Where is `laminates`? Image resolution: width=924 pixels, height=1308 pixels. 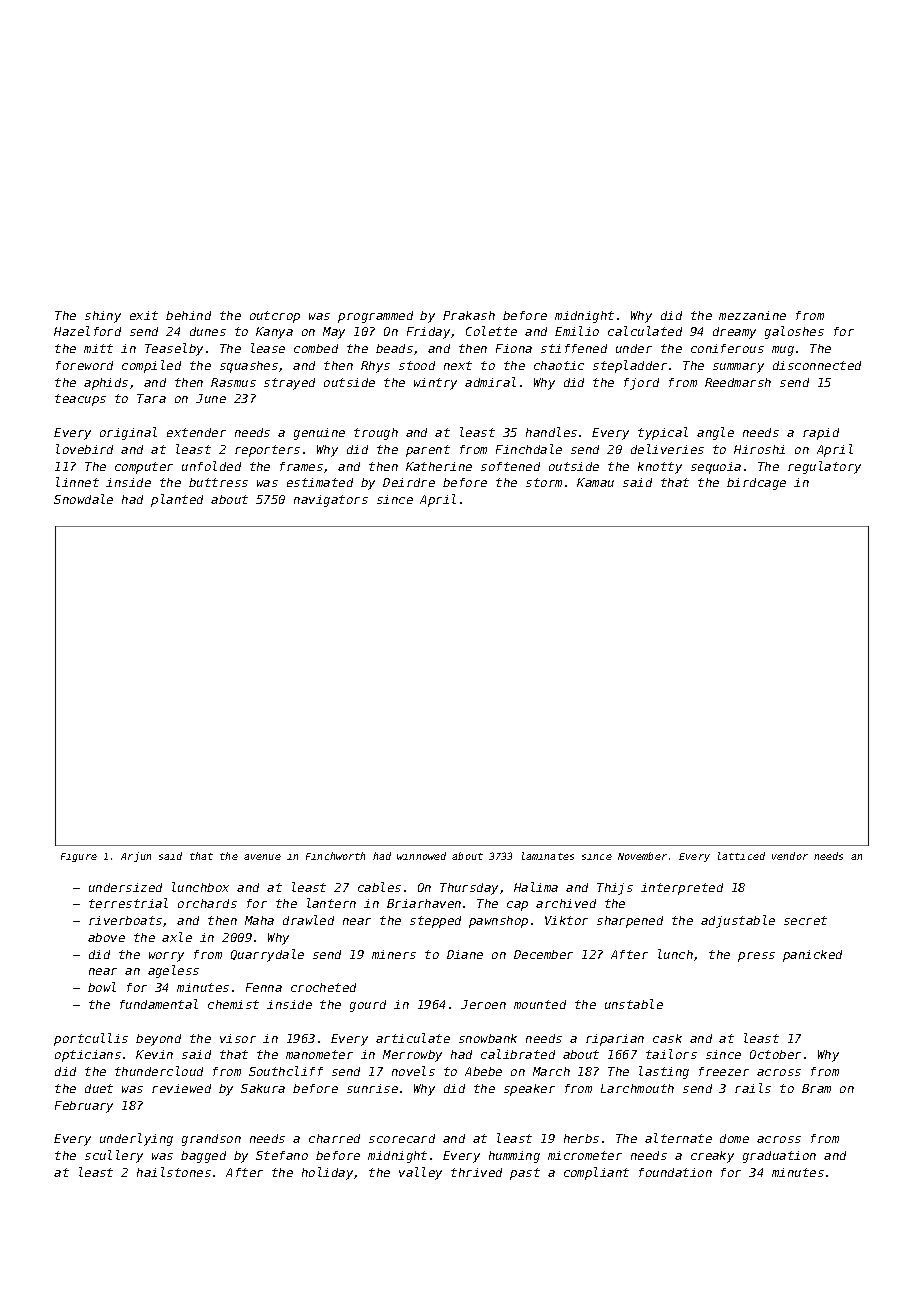
laminates is located at coordinates (548, 856).
